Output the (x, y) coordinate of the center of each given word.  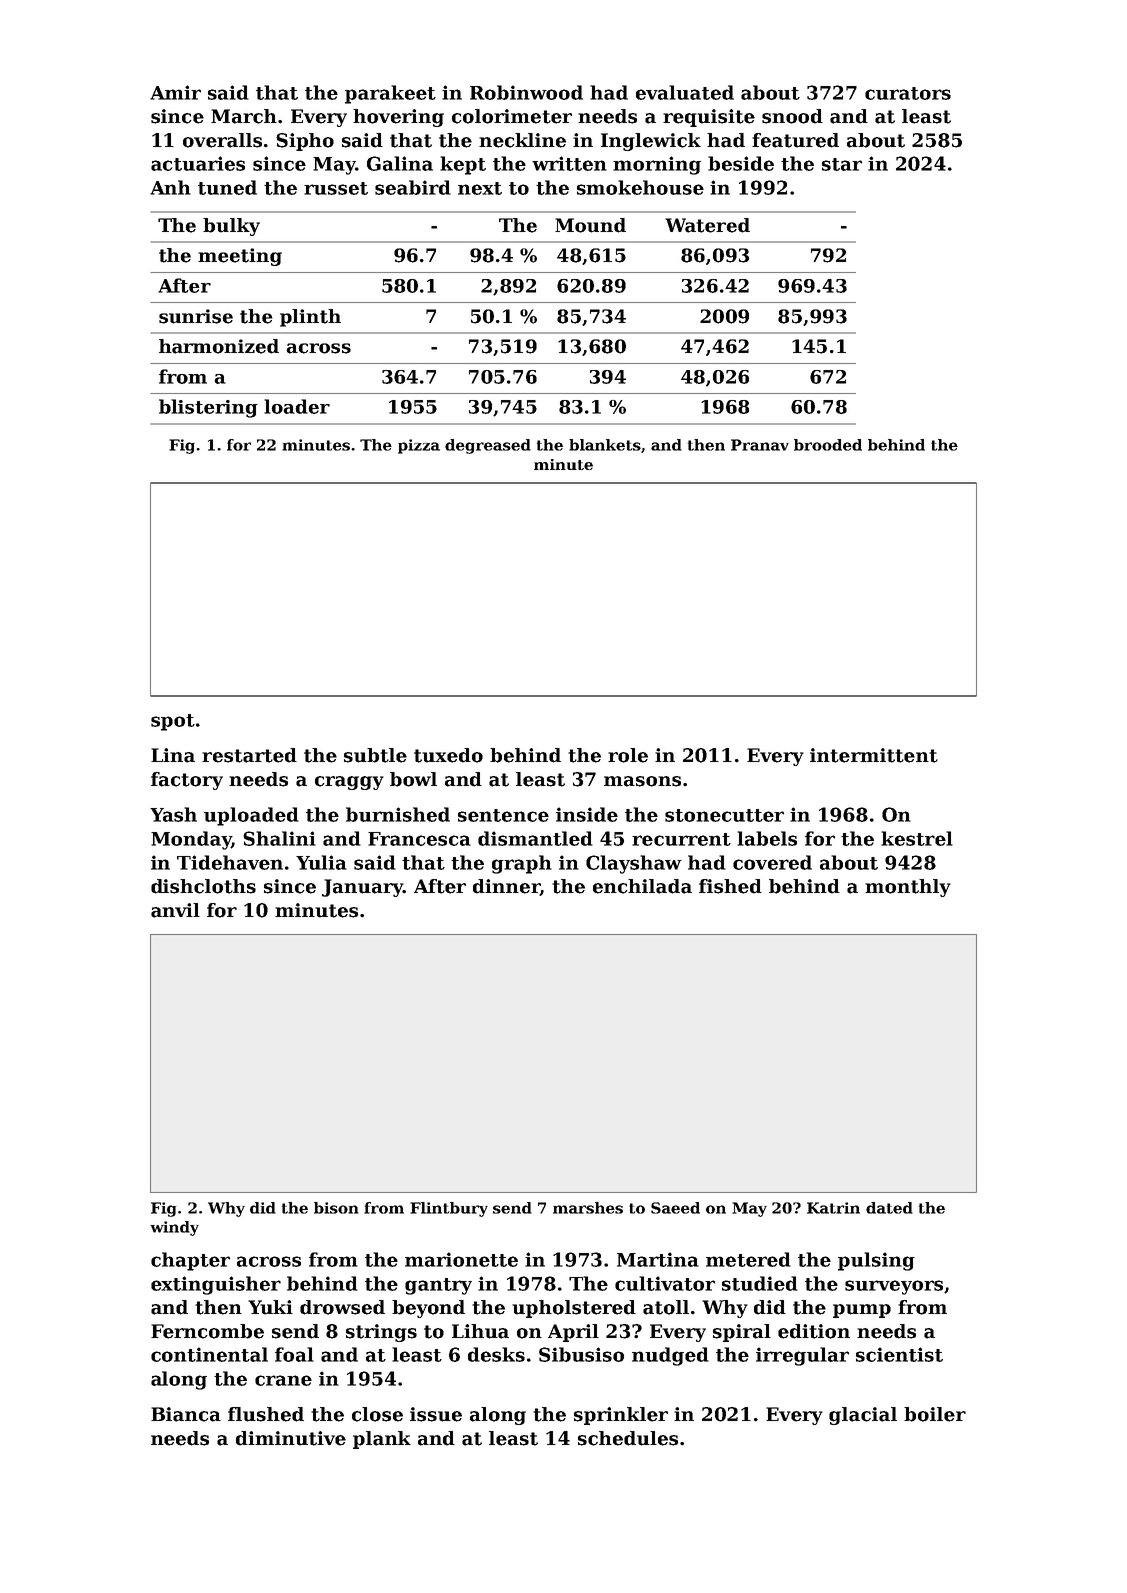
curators (908, 93)
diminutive (291, 1438)
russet (336, 188)
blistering (208, 408)
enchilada (642, 886)
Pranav (760, 445)
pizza (419, 446)
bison (336, 1208)
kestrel (917, 838)
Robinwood (526, 92)
